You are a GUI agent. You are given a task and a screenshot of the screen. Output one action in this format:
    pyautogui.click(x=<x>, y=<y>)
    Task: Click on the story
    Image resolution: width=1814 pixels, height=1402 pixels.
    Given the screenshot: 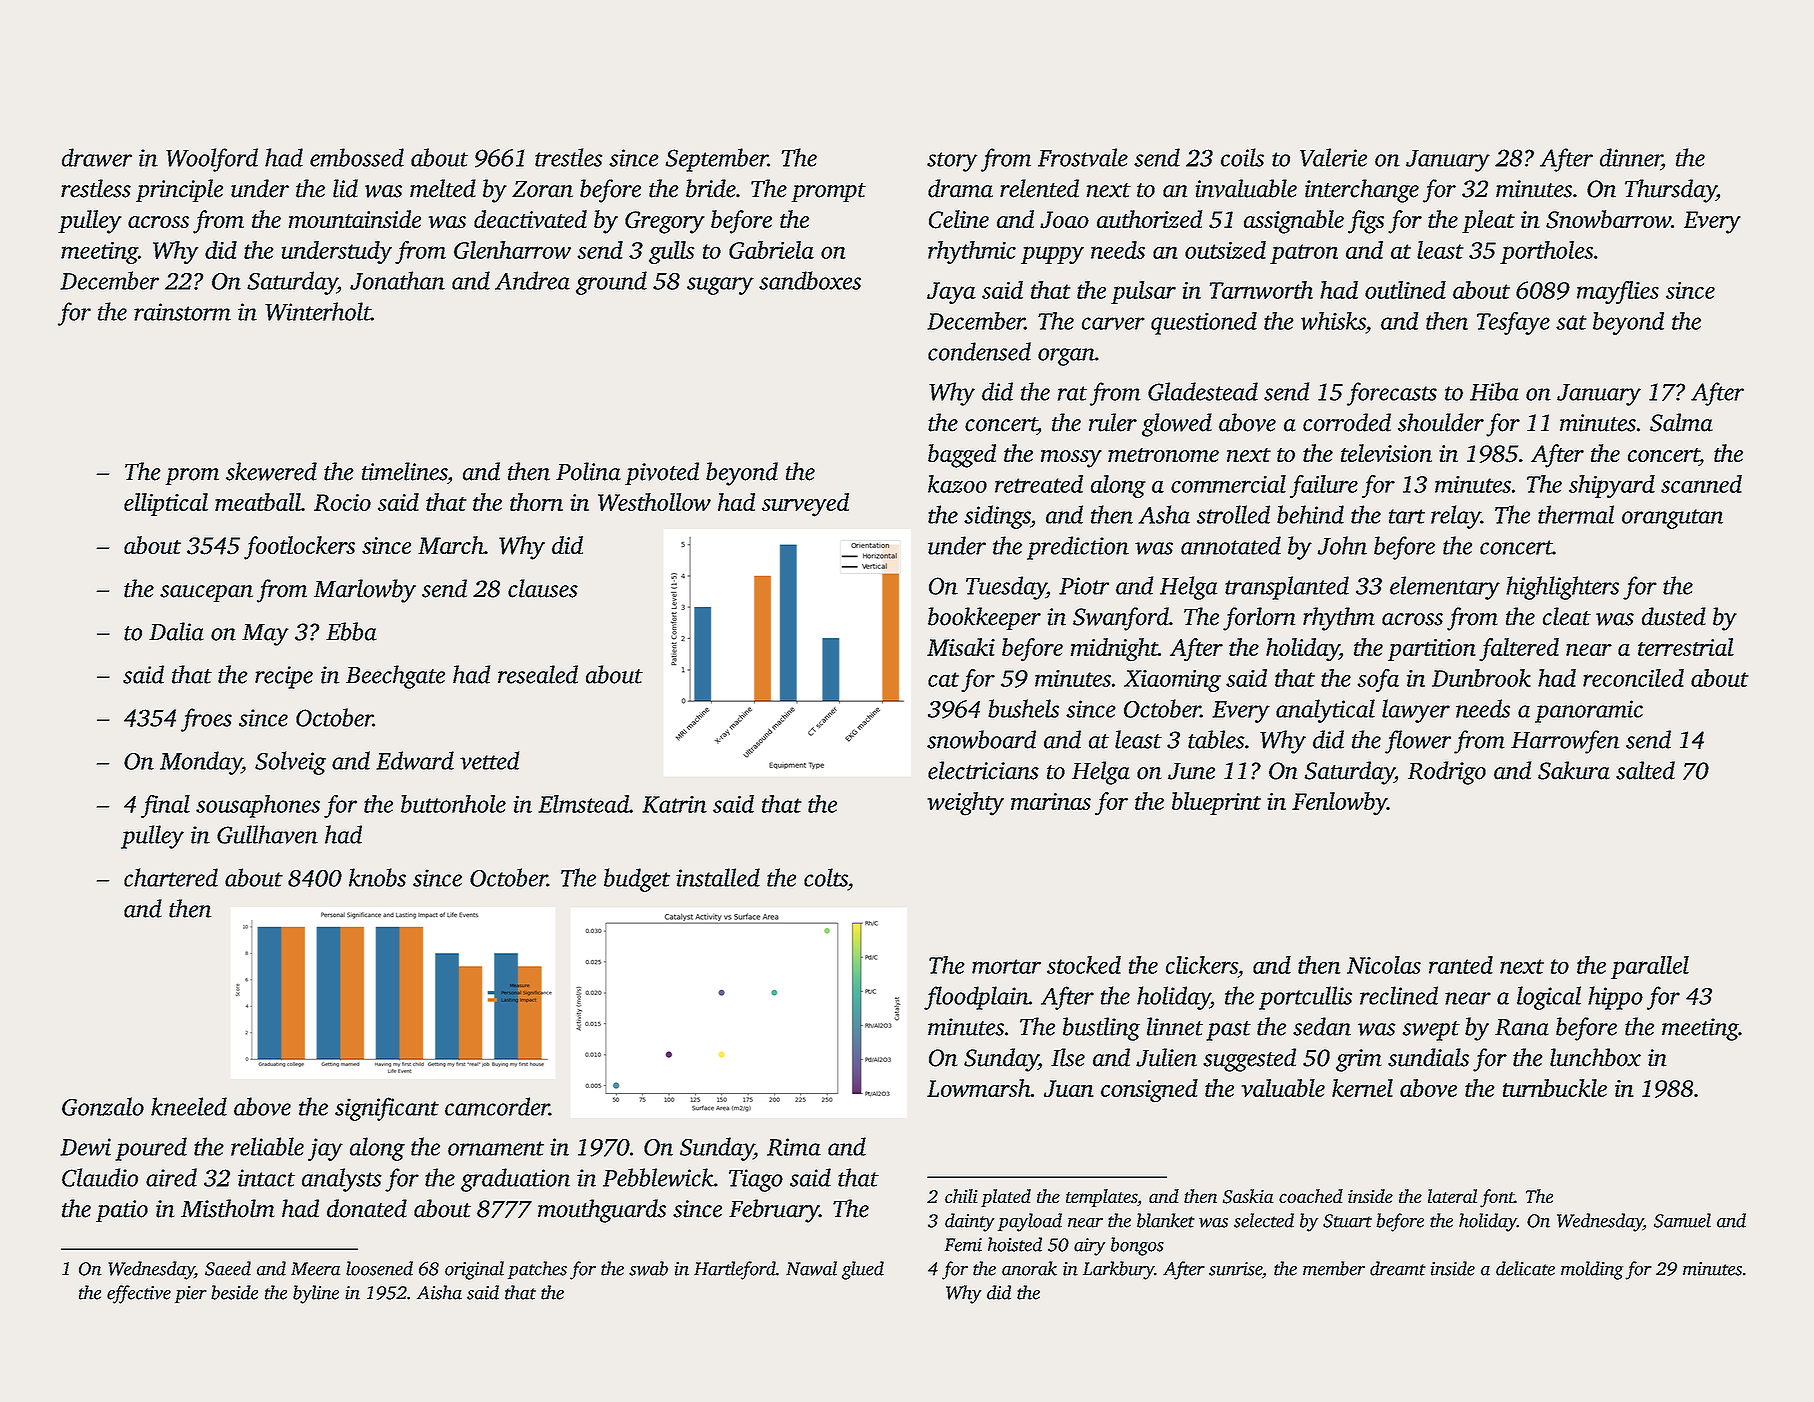 What is the action you would take?
    pyautogui.click(x=952, y=162)
